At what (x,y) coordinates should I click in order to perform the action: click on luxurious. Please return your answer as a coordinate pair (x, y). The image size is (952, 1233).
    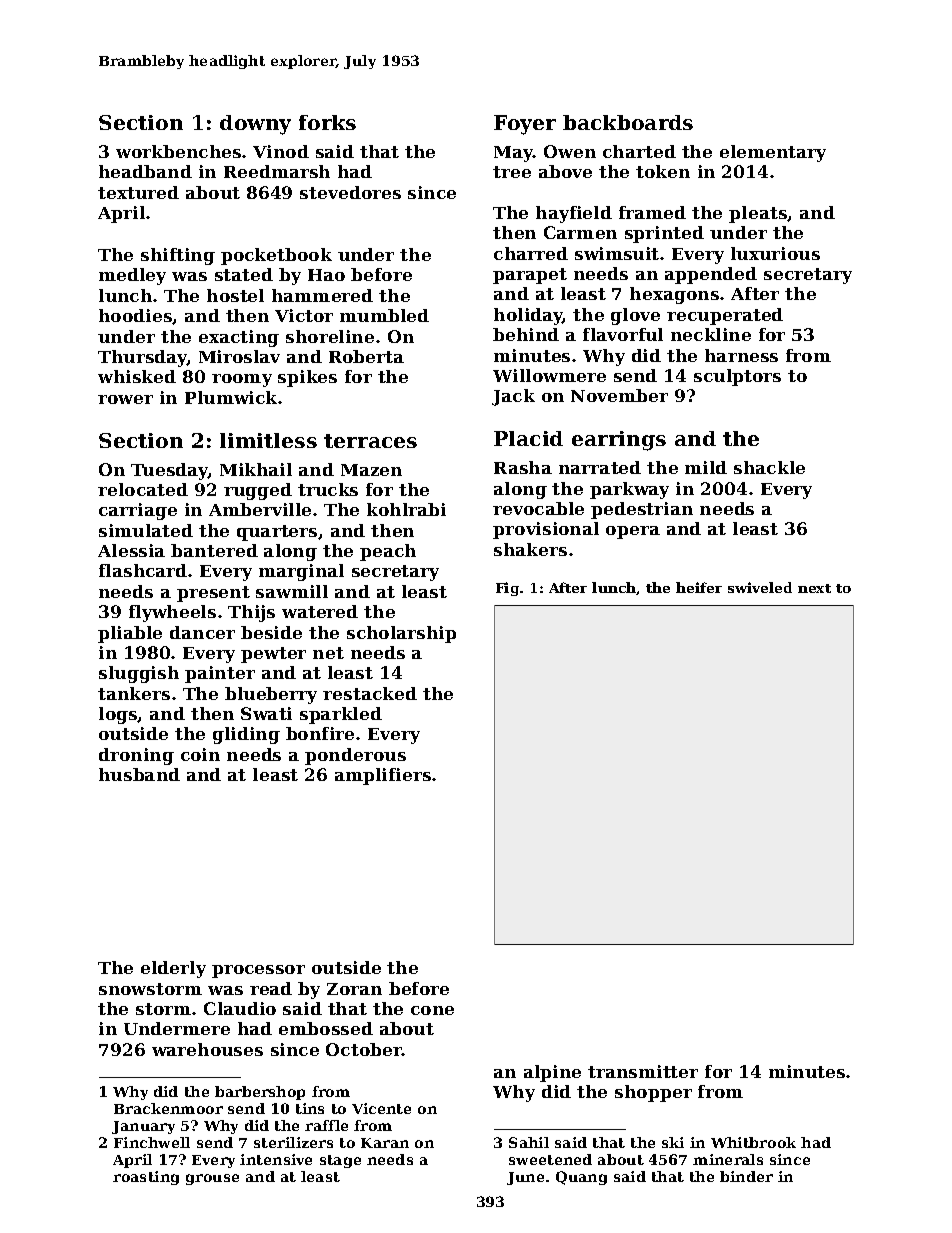
    Looking at the image, I should click on (775, 253).
